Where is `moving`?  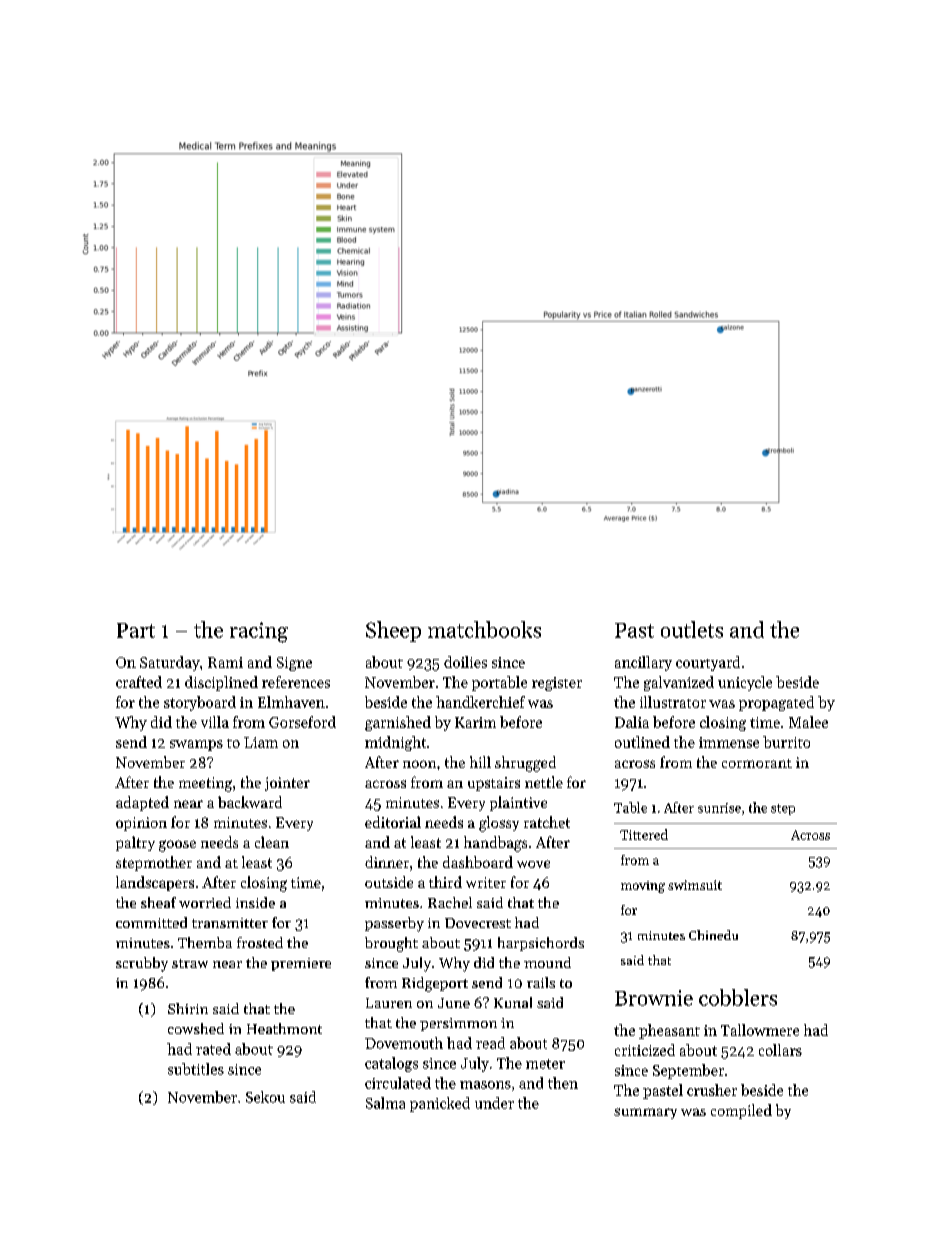
moving is located at coordinates (643, 887).
